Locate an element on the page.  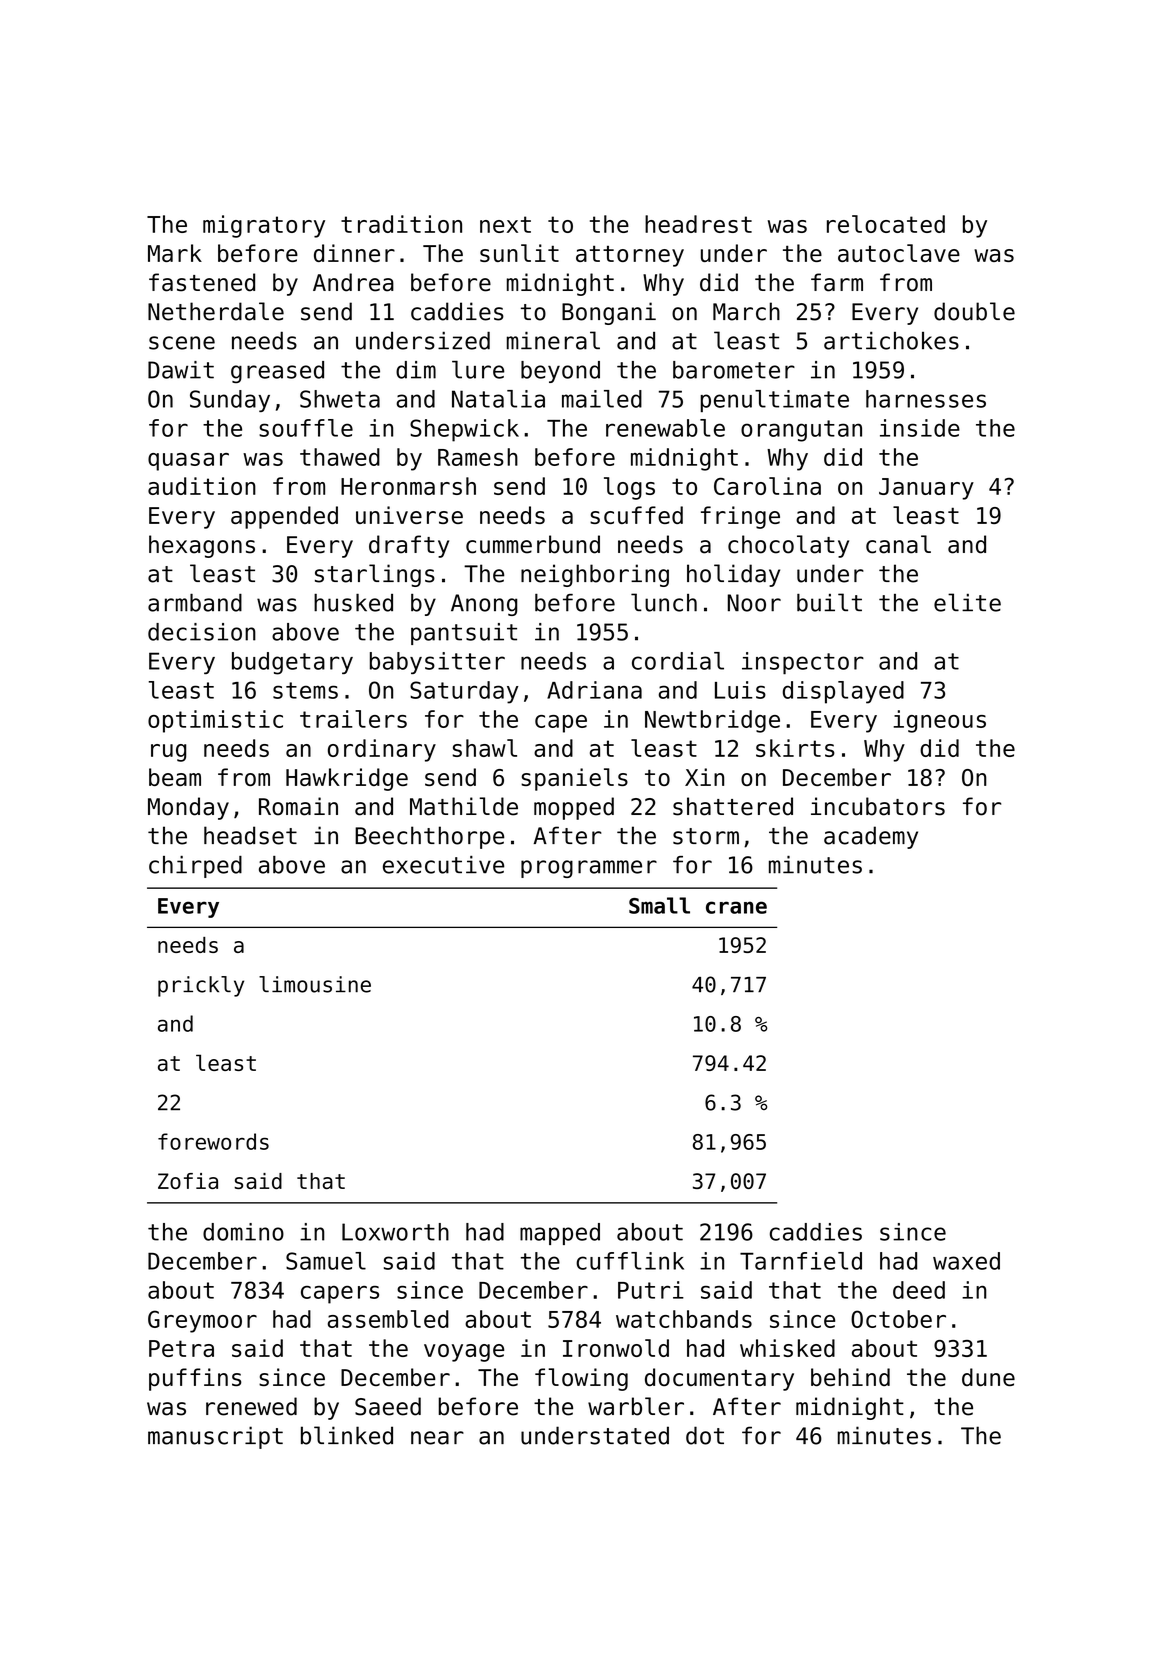
mapped is located at coordinates (560, 1234).
